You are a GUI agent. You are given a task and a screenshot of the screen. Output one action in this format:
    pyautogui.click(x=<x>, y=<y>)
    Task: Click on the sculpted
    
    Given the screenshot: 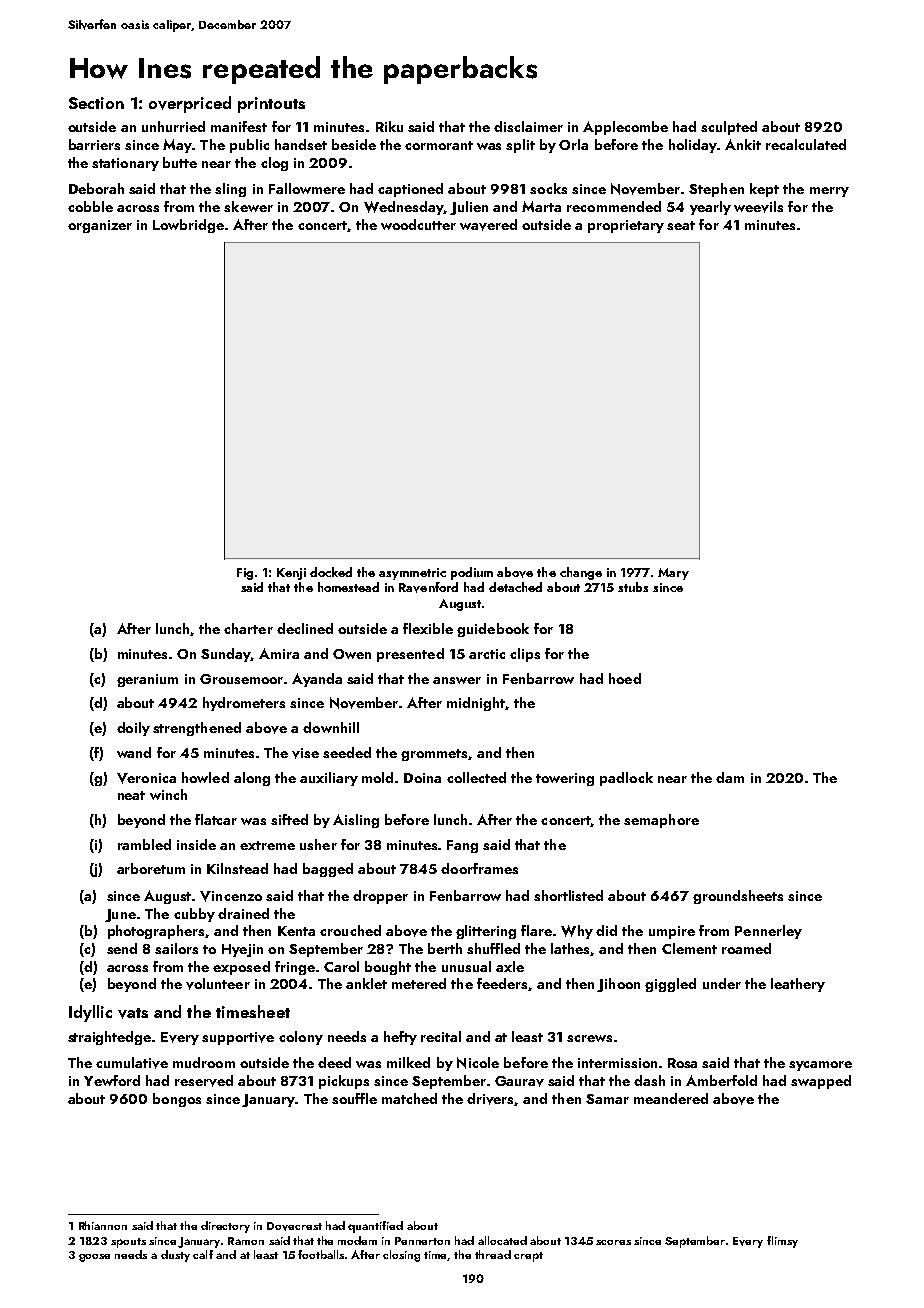 What is the action you would take?
    pyautogui.click(x=729, y=128)
